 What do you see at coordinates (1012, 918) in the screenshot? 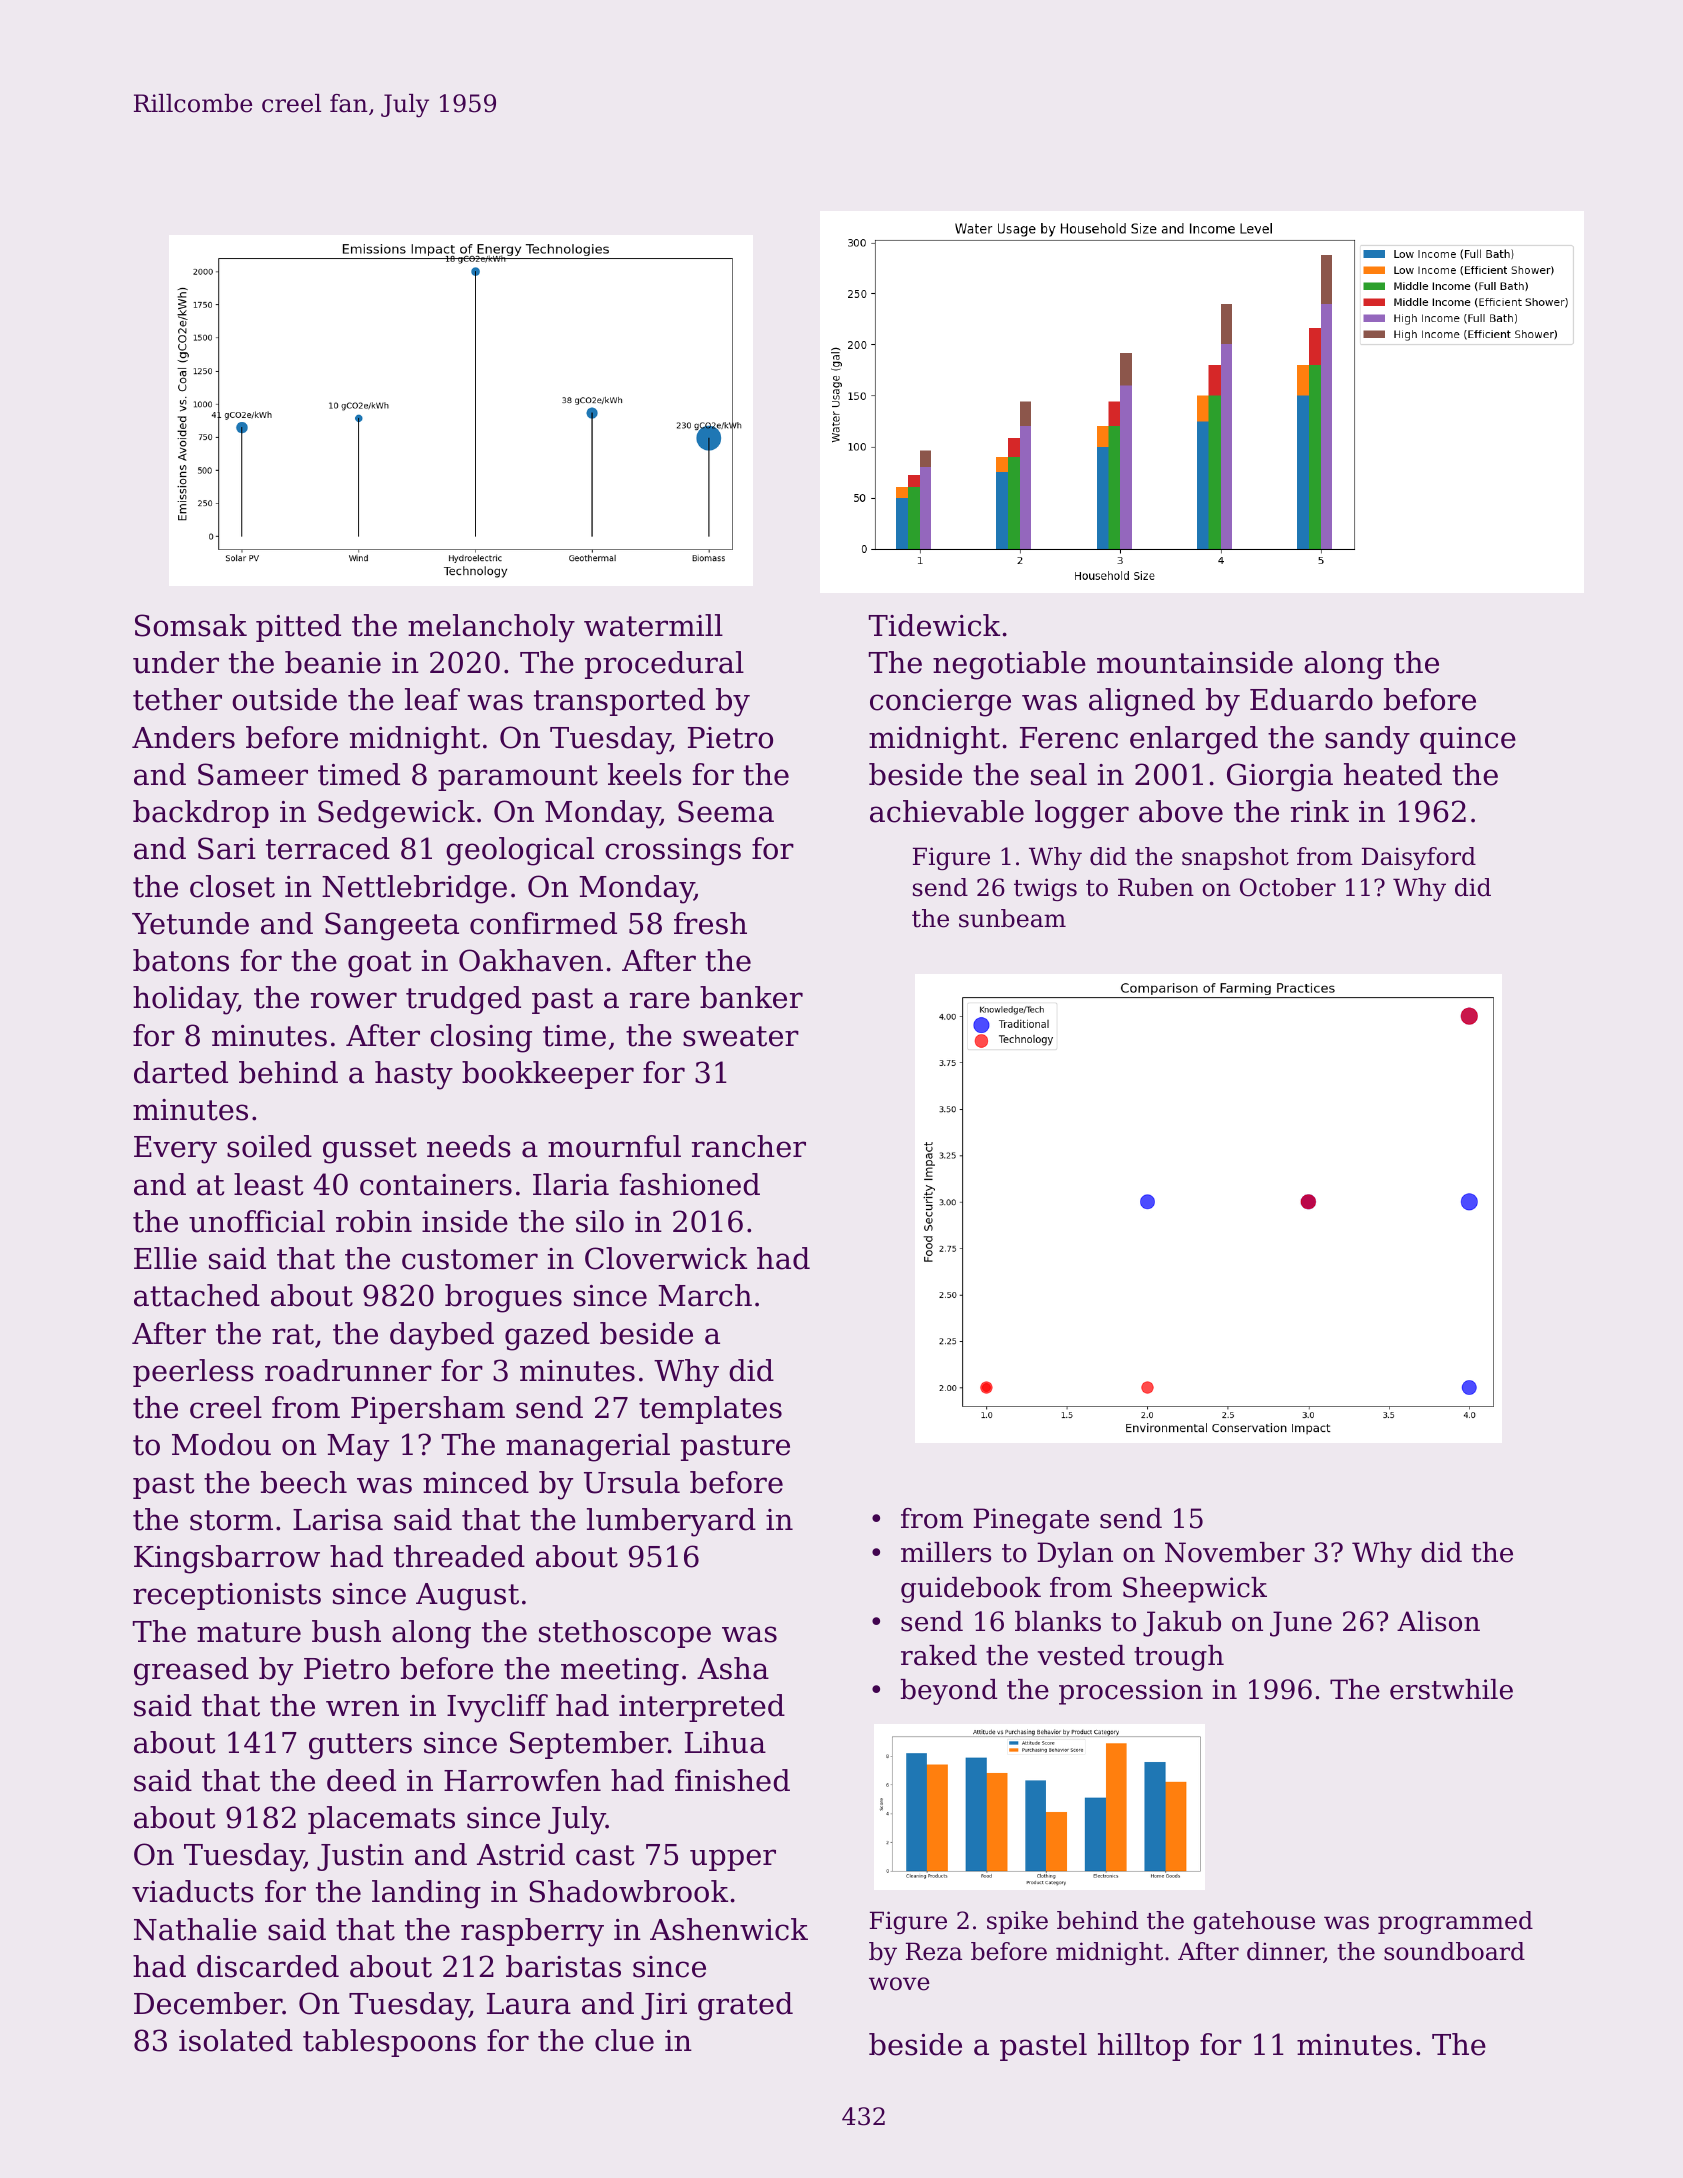
I see `sunbeam` at bounding box center [1012, 918].
